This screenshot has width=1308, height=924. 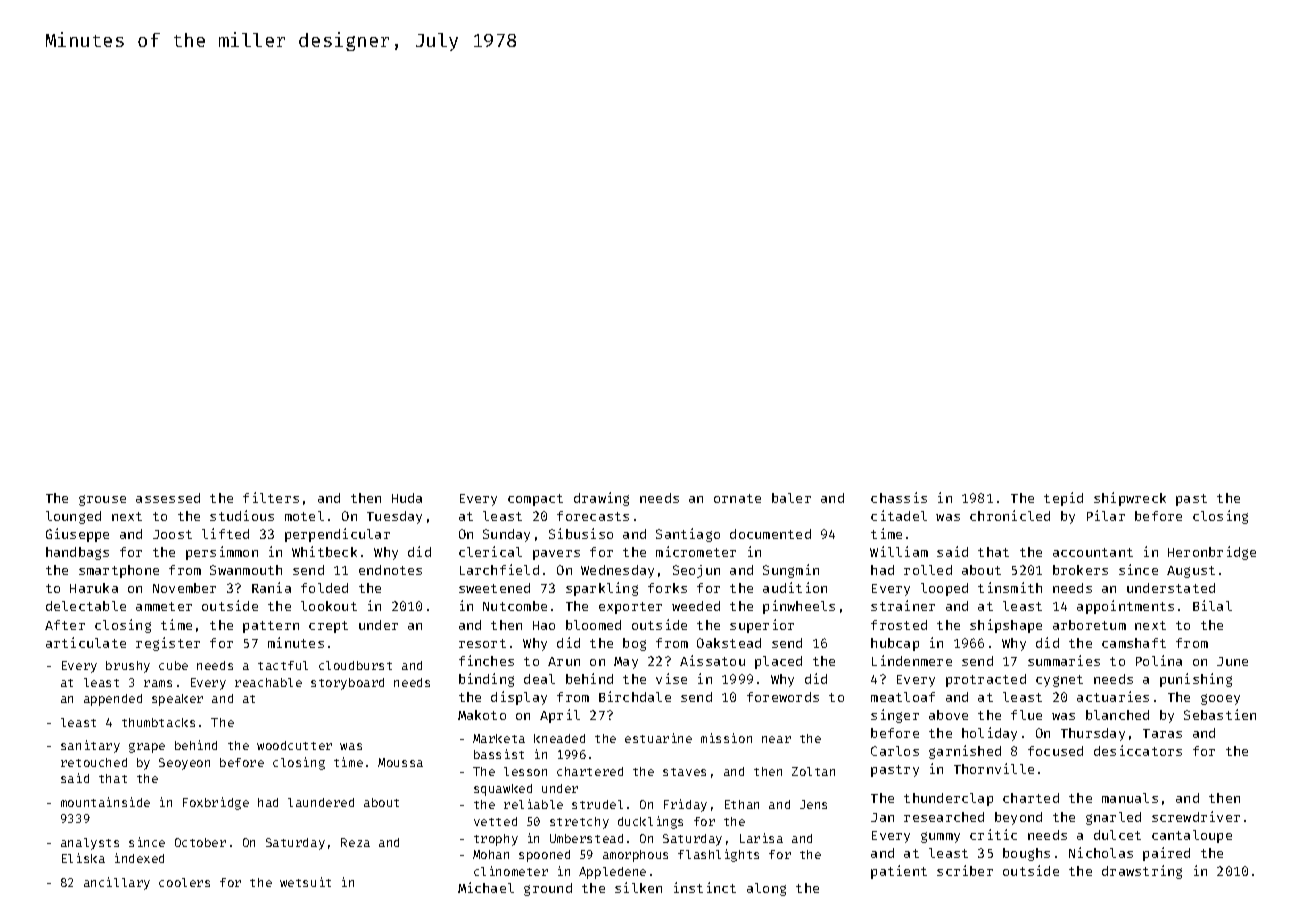 I want to click on register, so click(x=168, y=644).
